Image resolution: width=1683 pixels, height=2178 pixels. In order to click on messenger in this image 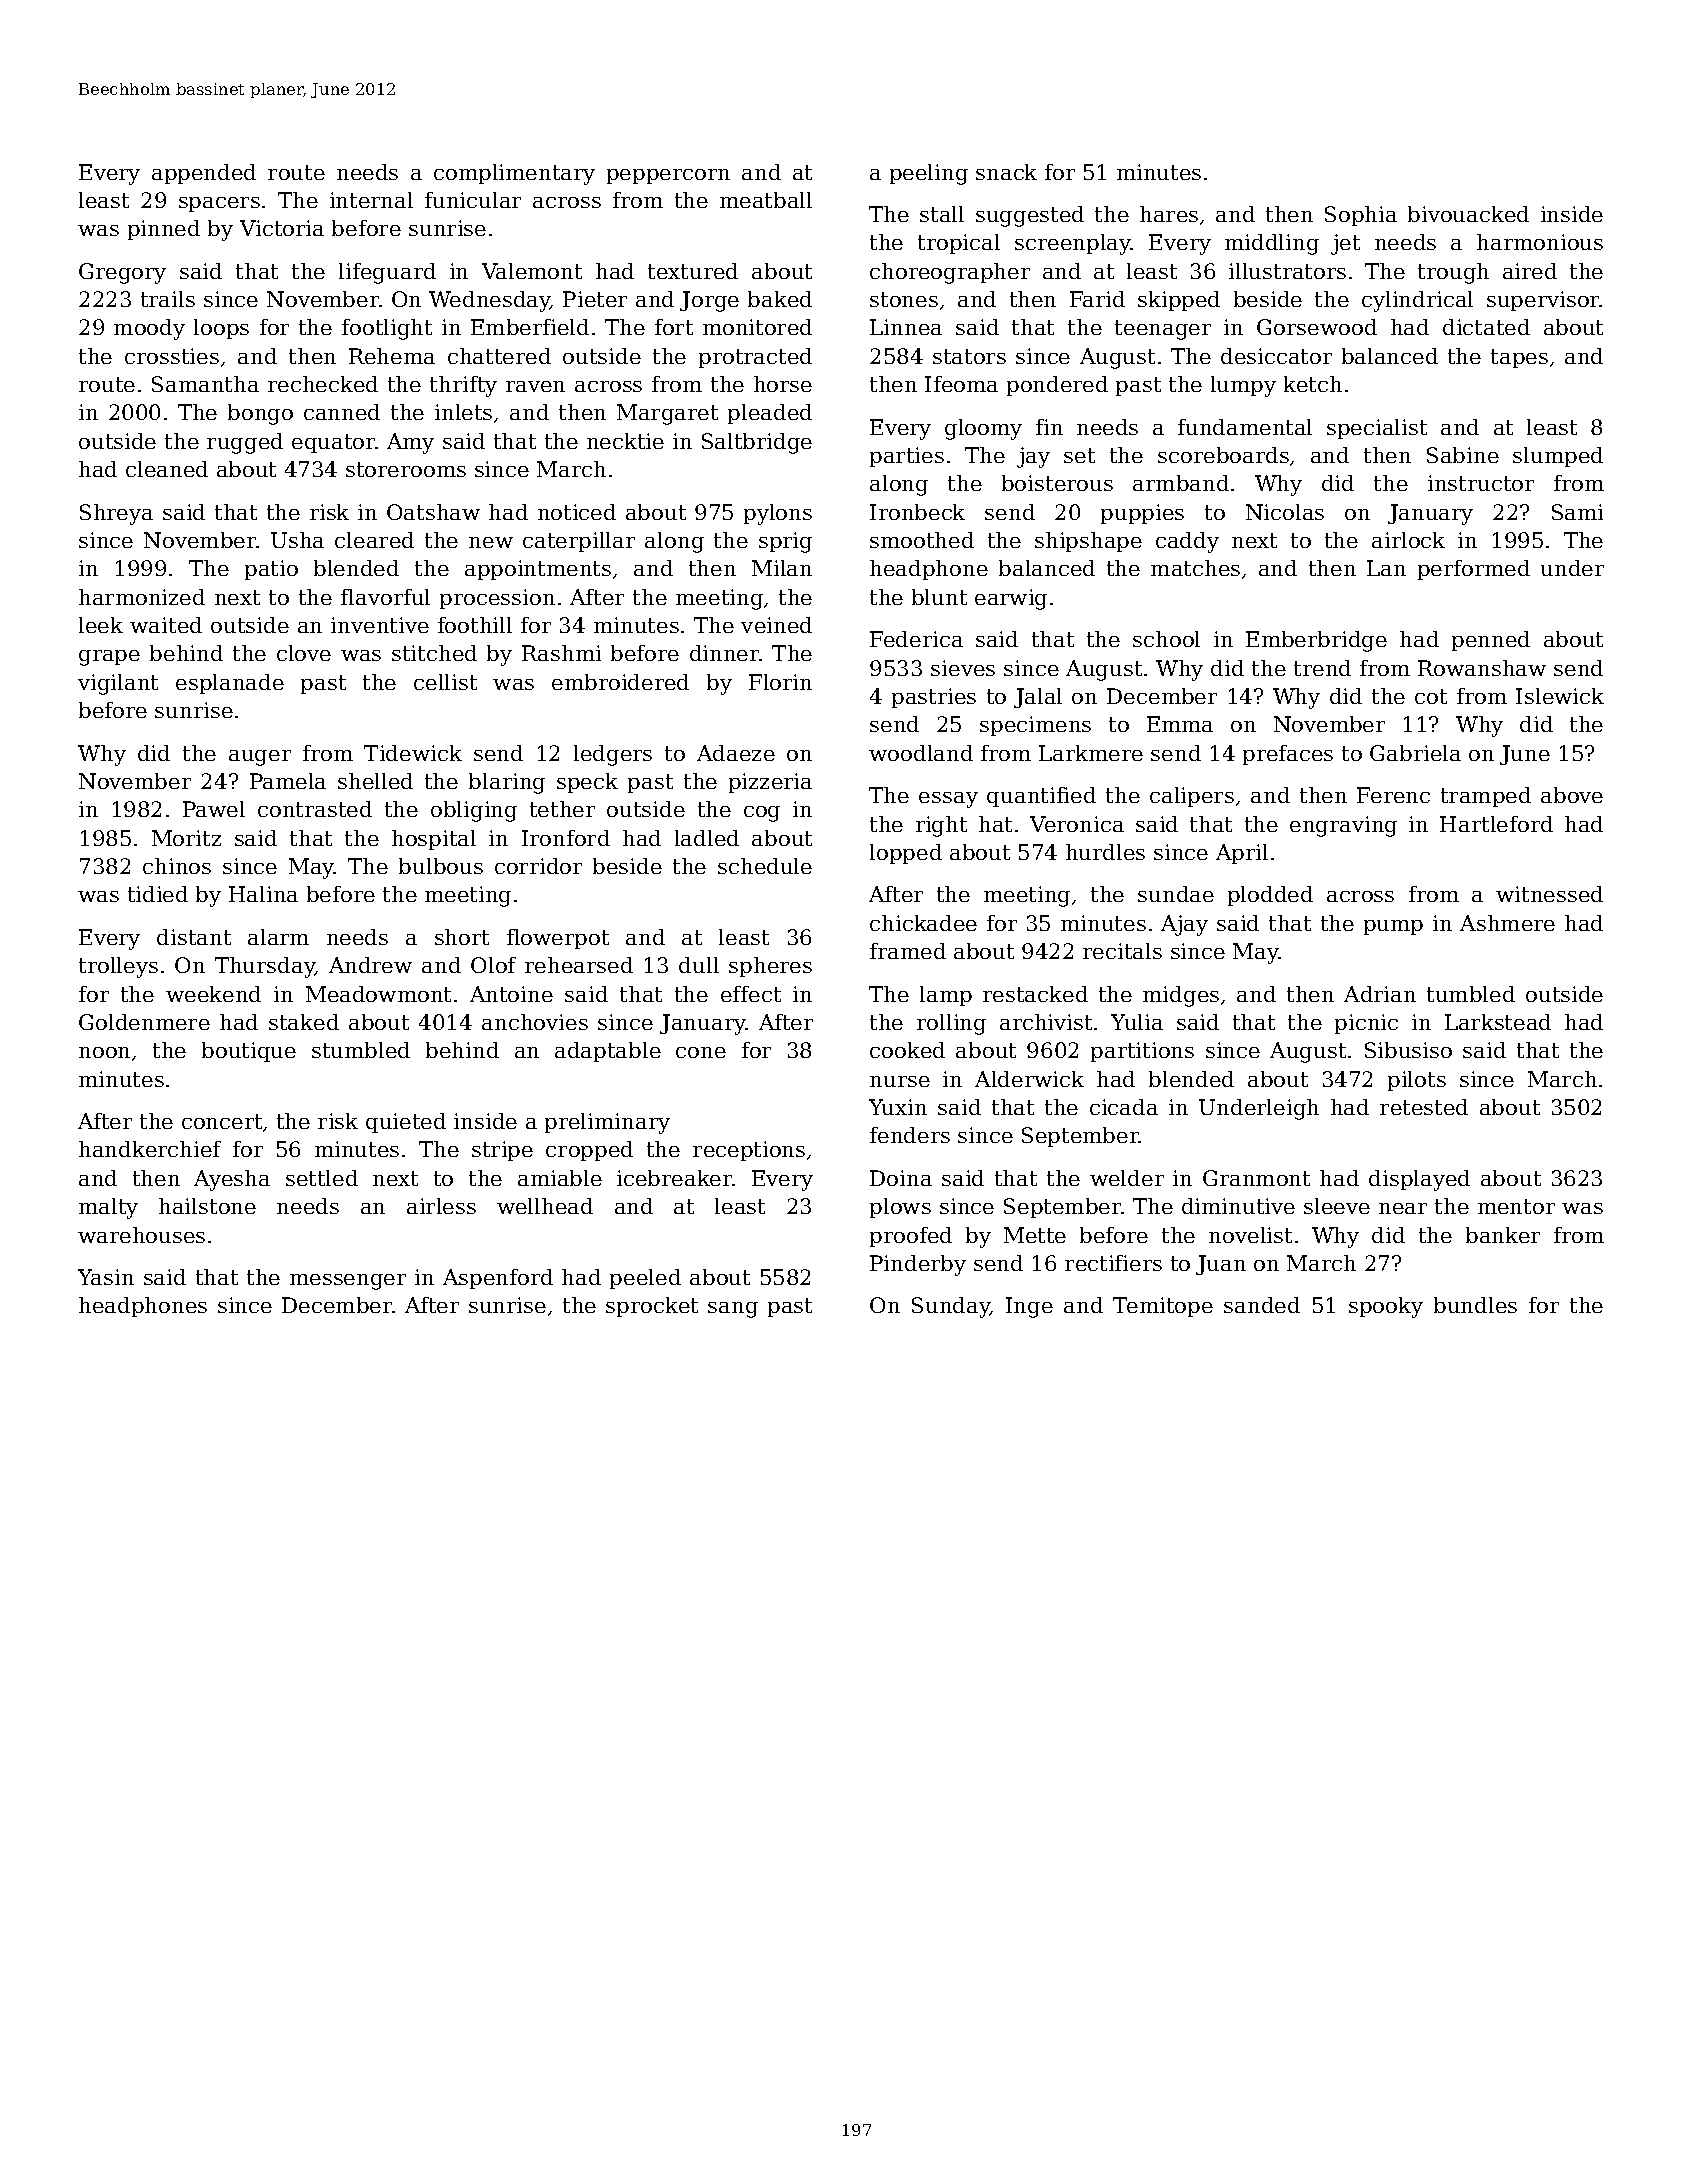, I will do `click(348, 1282)`.
